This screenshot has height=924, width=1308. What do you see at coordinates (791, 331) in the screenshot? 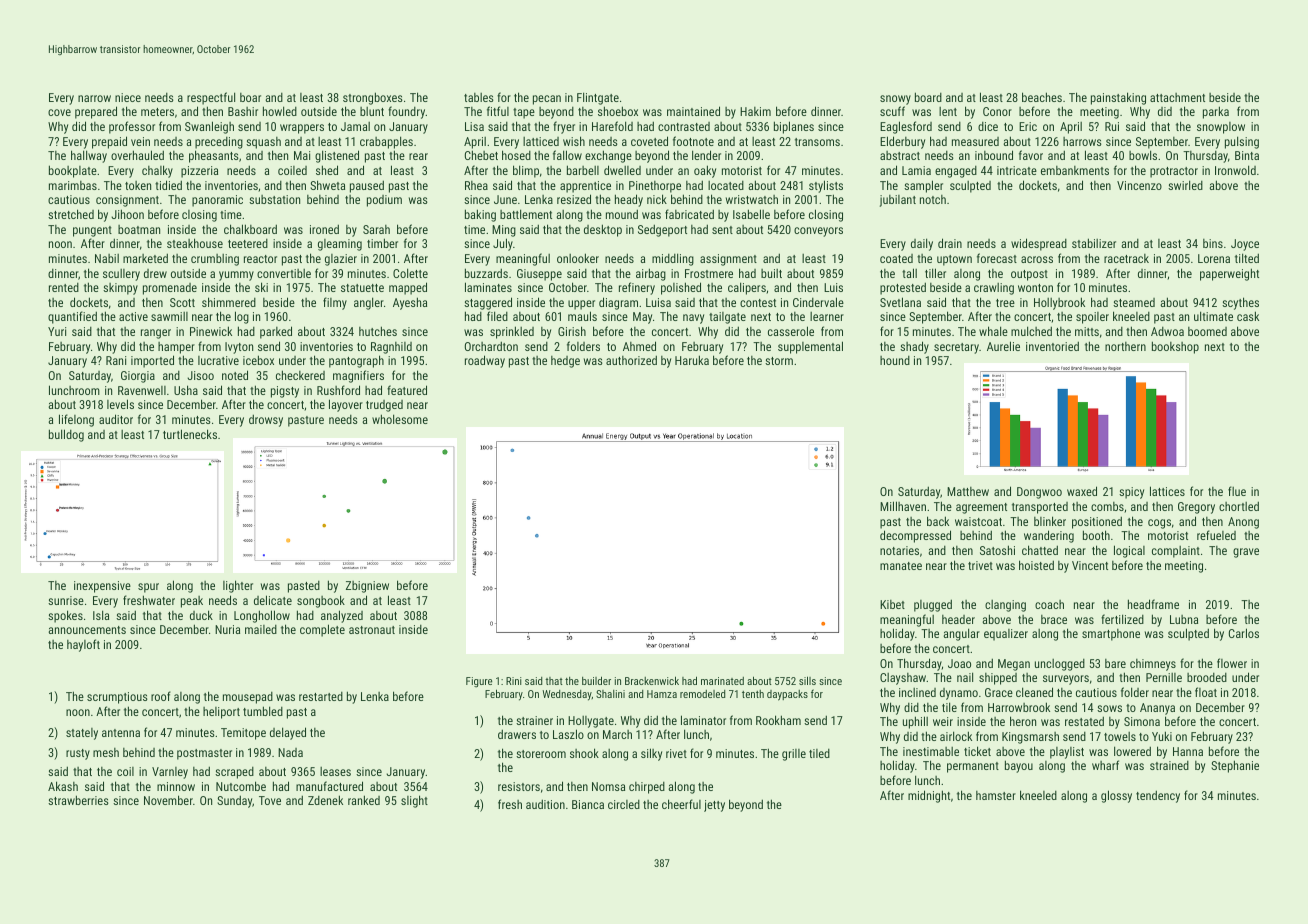
I see `casserole` at bounding box center [791, 331].
